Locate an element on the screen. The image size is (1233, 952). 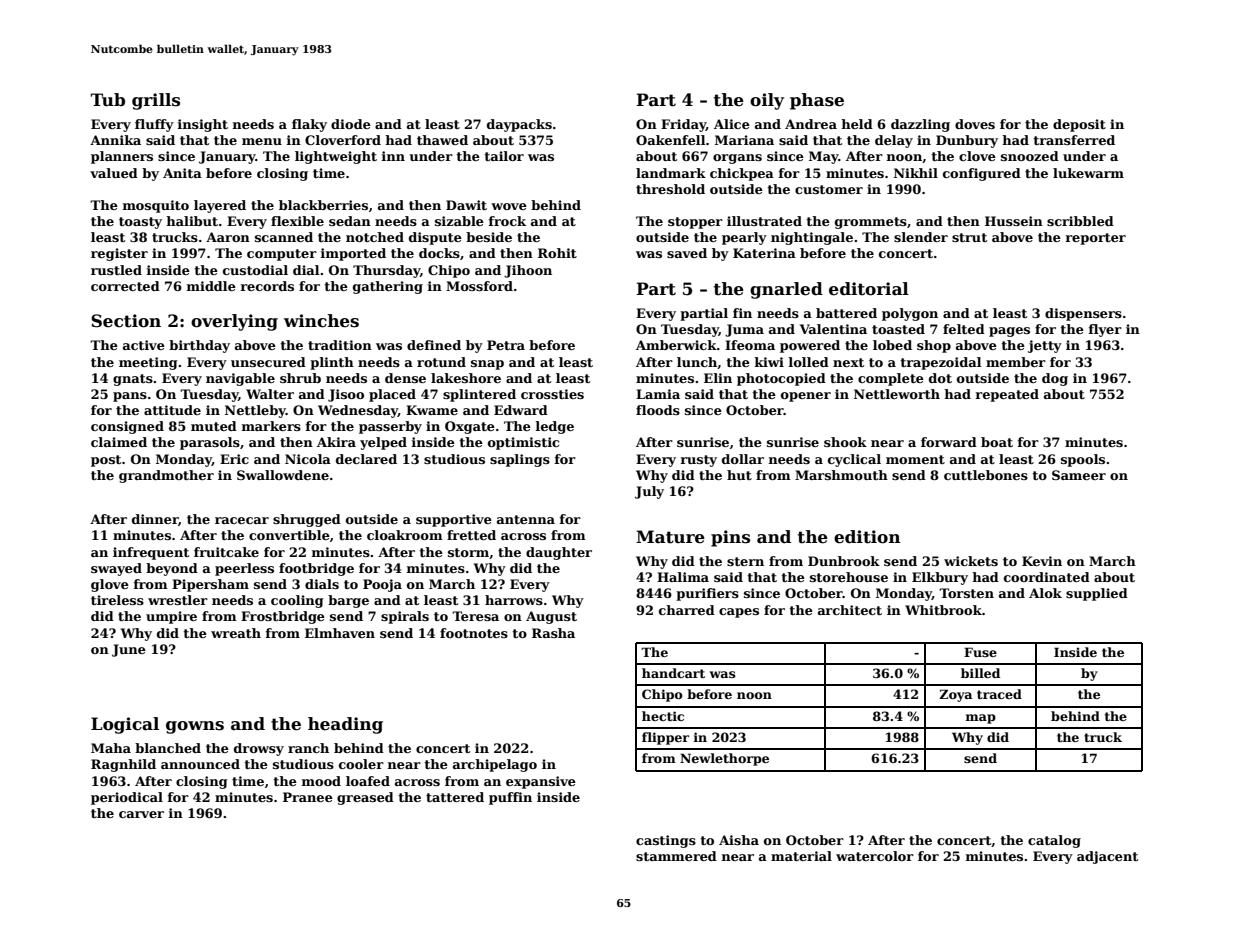
Newlethorpe is located at coordinates (724, 759).
